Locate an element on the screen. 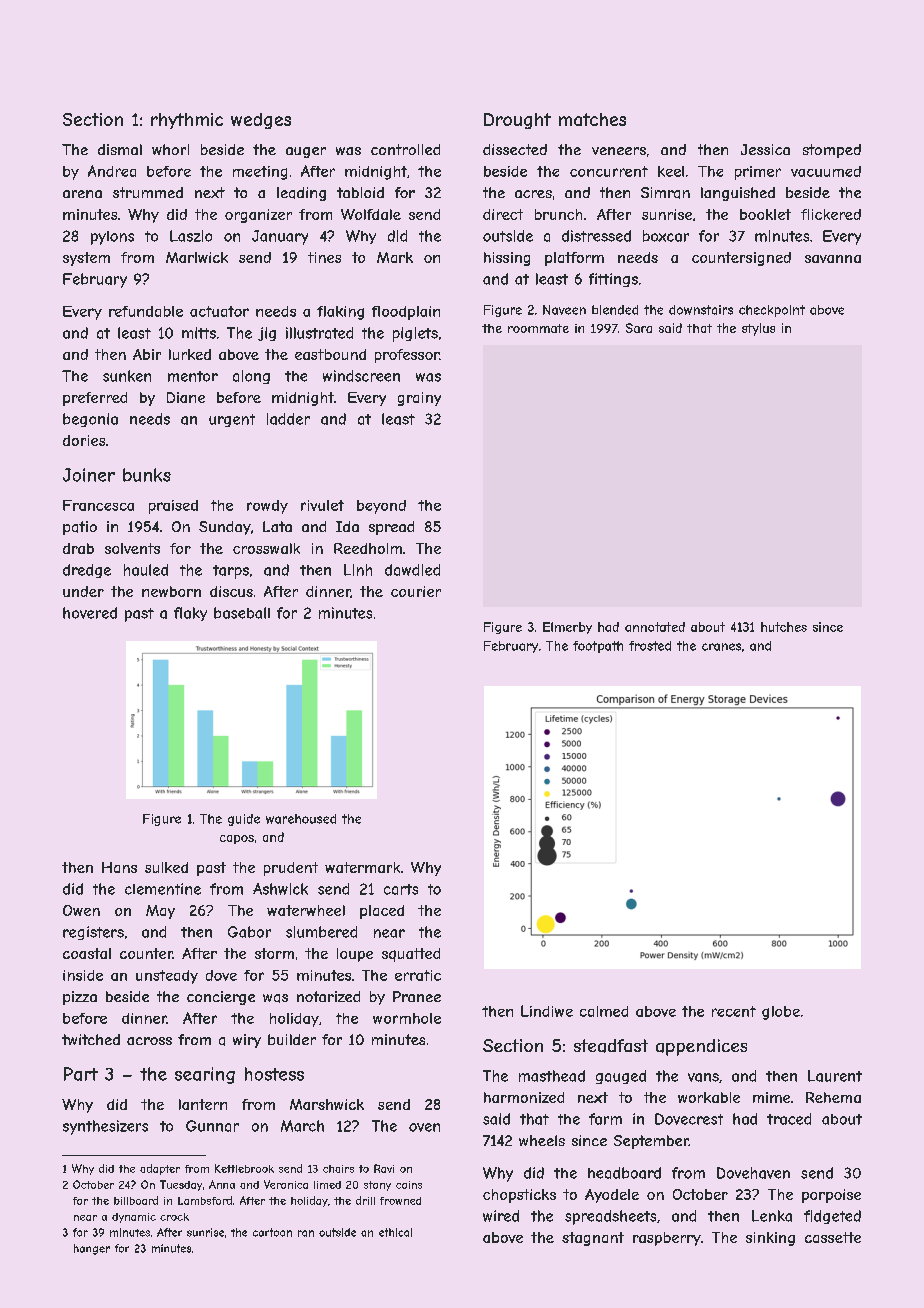 This screenshot has height=1308, width=924. boxcar is located at coordinates (666, 236).
